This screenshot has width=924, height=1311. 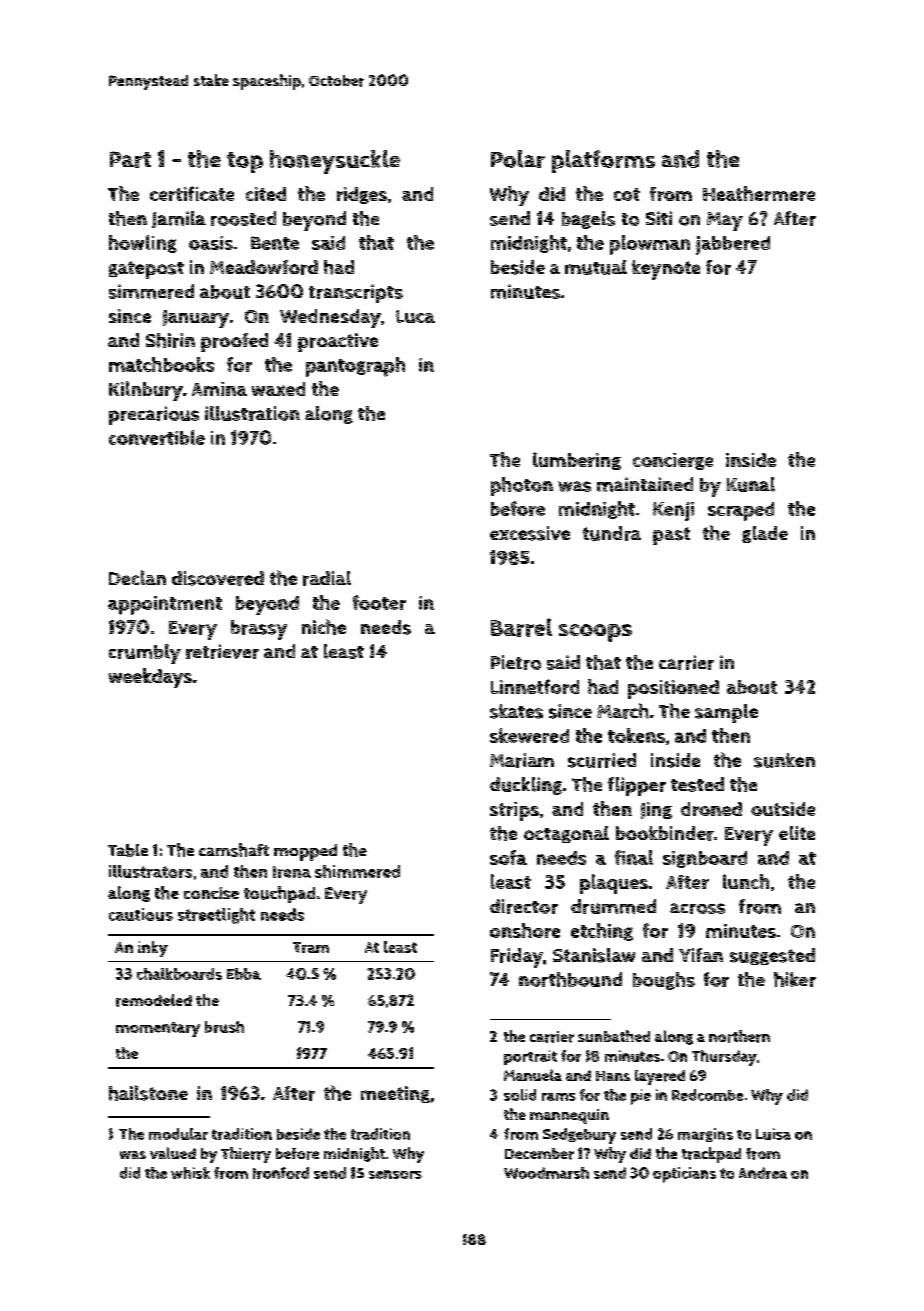 What do you see at coordinates (521, 627) in the screenshot?
I see `Barrel` at bounding box center [521, 627].
